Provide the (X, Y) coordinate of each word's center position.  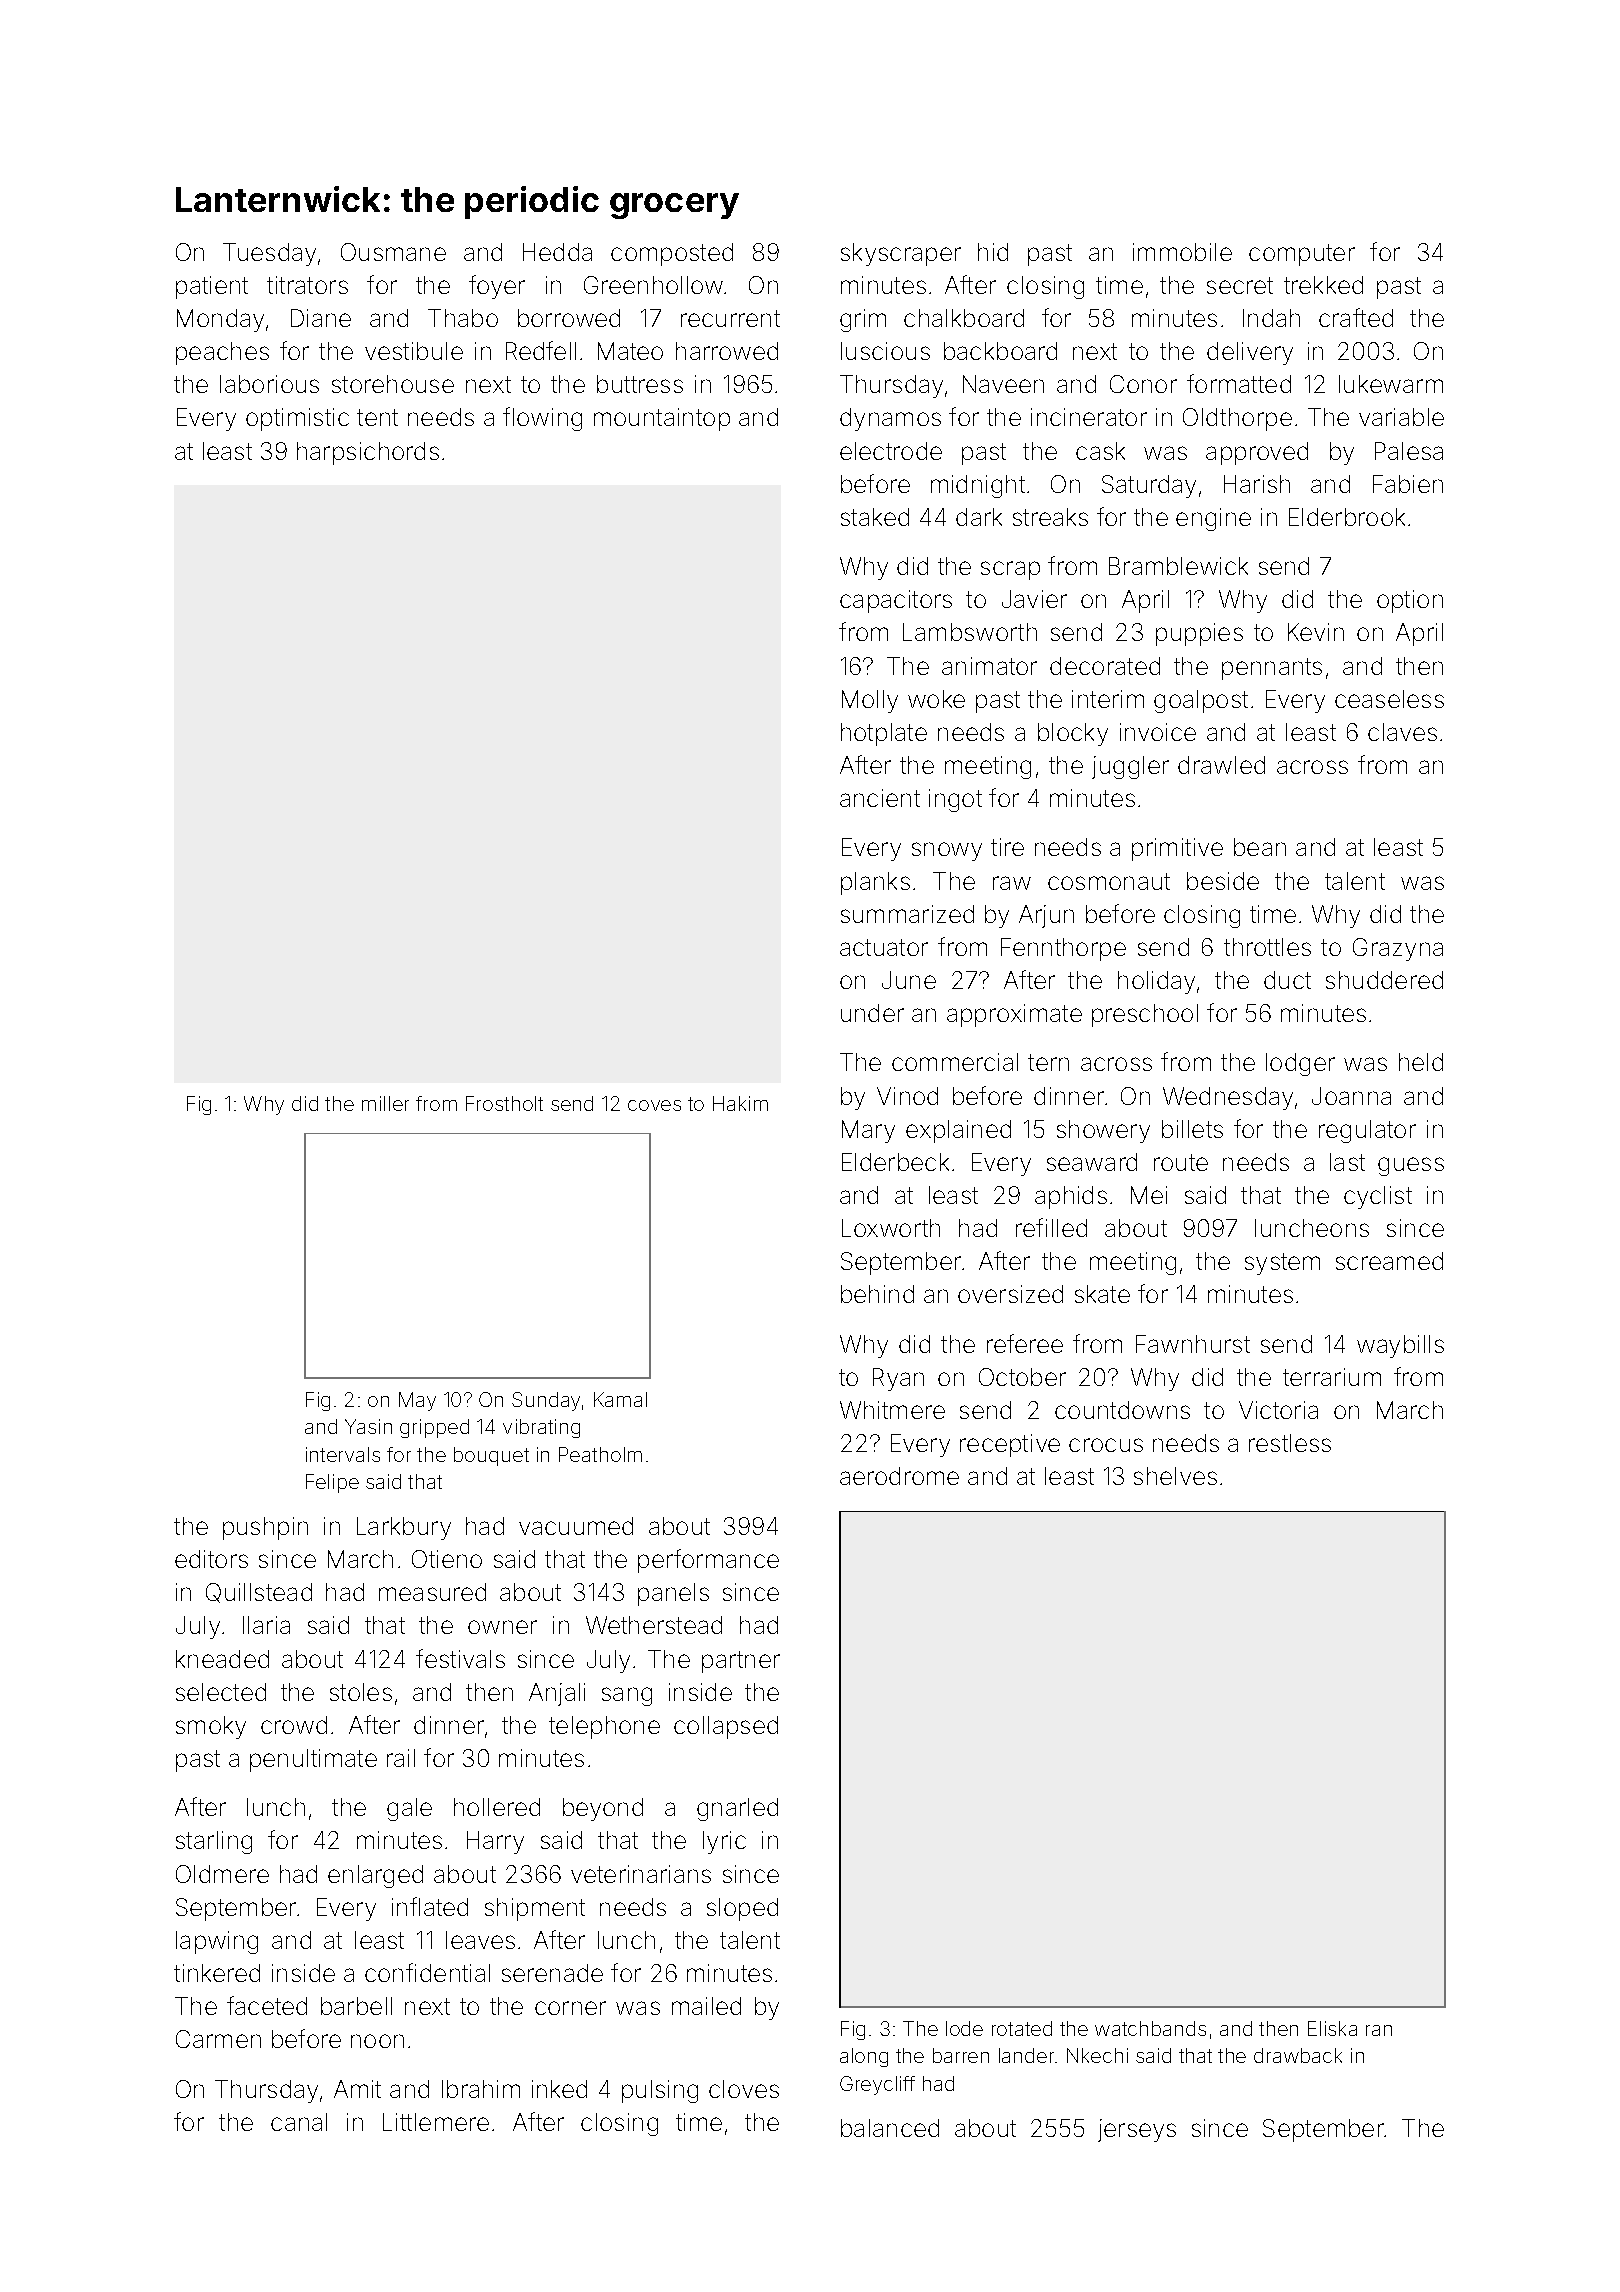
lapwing (217, 1942)
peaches (222, 353)
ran (1379, 2030)
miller (385, 1103)
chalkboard (964, 318)
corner (570, 2008)
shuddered (1384, 980)
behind (877, 1294)
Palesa (1409, 451)
